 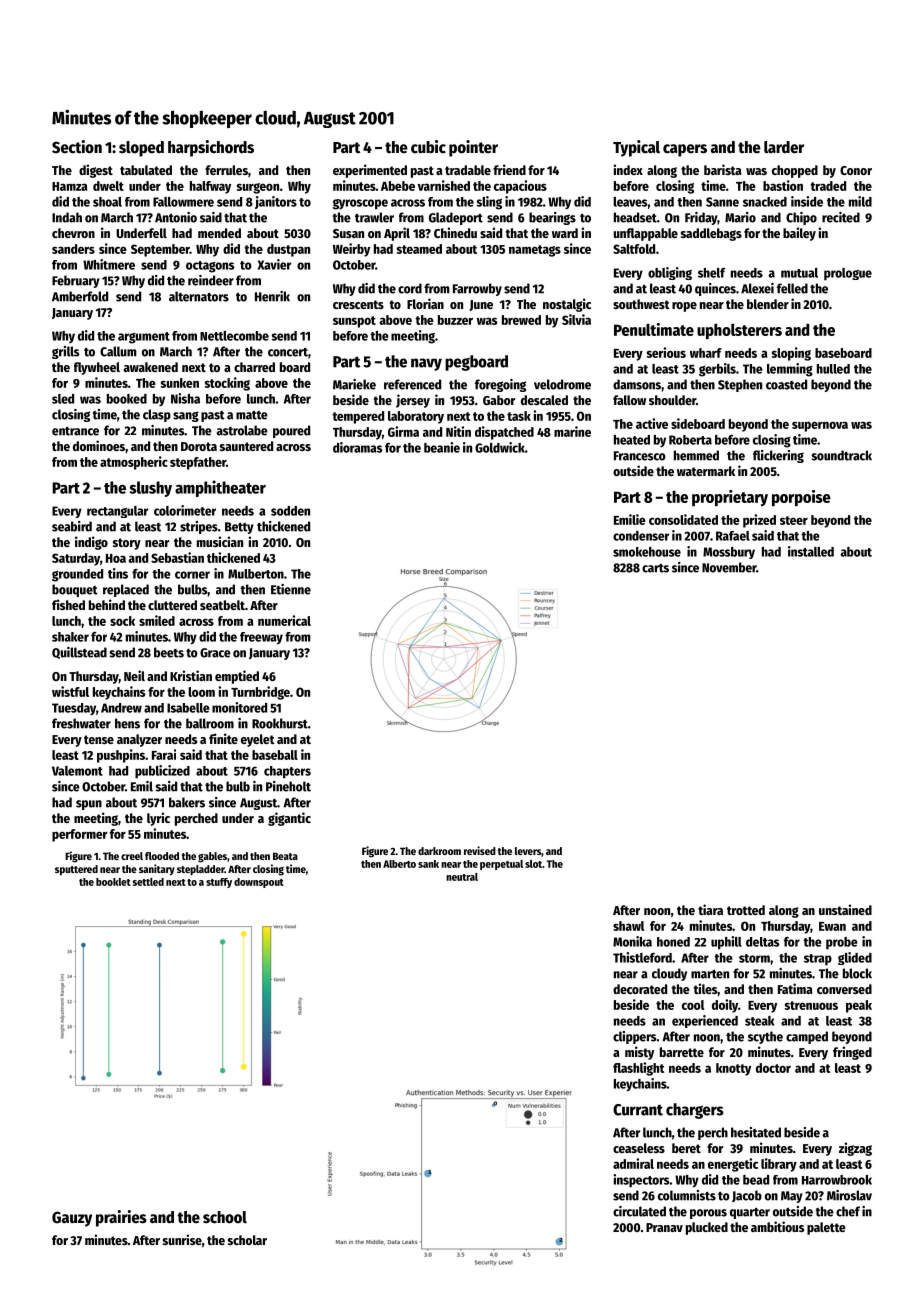 I want to click on hulled, so click(x=833, y=369).
